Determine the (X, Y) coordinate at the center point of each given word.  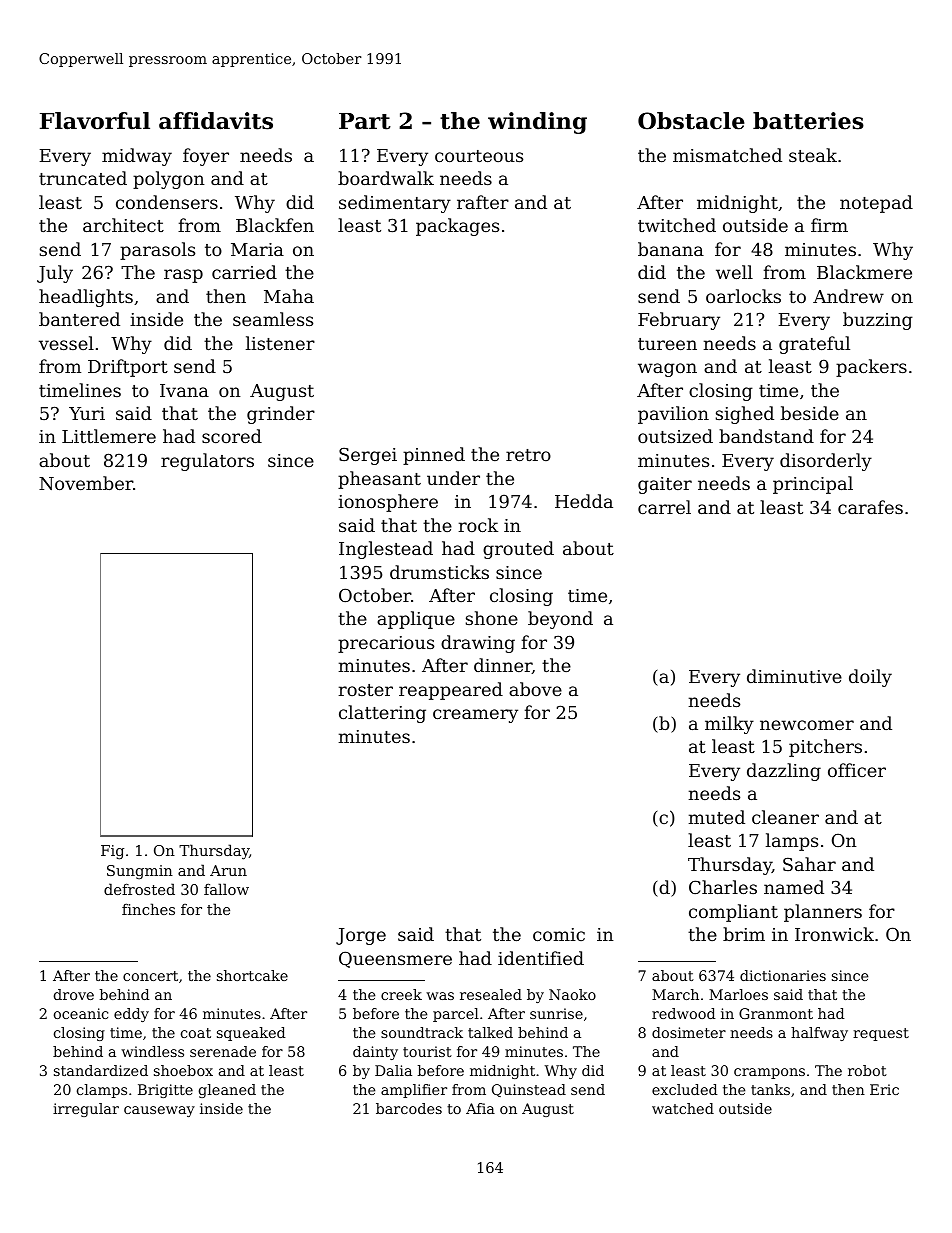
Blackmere (864, 272)
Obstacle (691, 121)
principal (813, 485)
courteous (479, 156)
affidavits (216, 121)
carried (244, 272)
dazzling (784, 772)
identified (541, 958)
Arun (228, 870)
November (86, 483)
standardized (101, 1070)
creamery (475, 716)
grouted (518, 550)
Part (365, 121)
